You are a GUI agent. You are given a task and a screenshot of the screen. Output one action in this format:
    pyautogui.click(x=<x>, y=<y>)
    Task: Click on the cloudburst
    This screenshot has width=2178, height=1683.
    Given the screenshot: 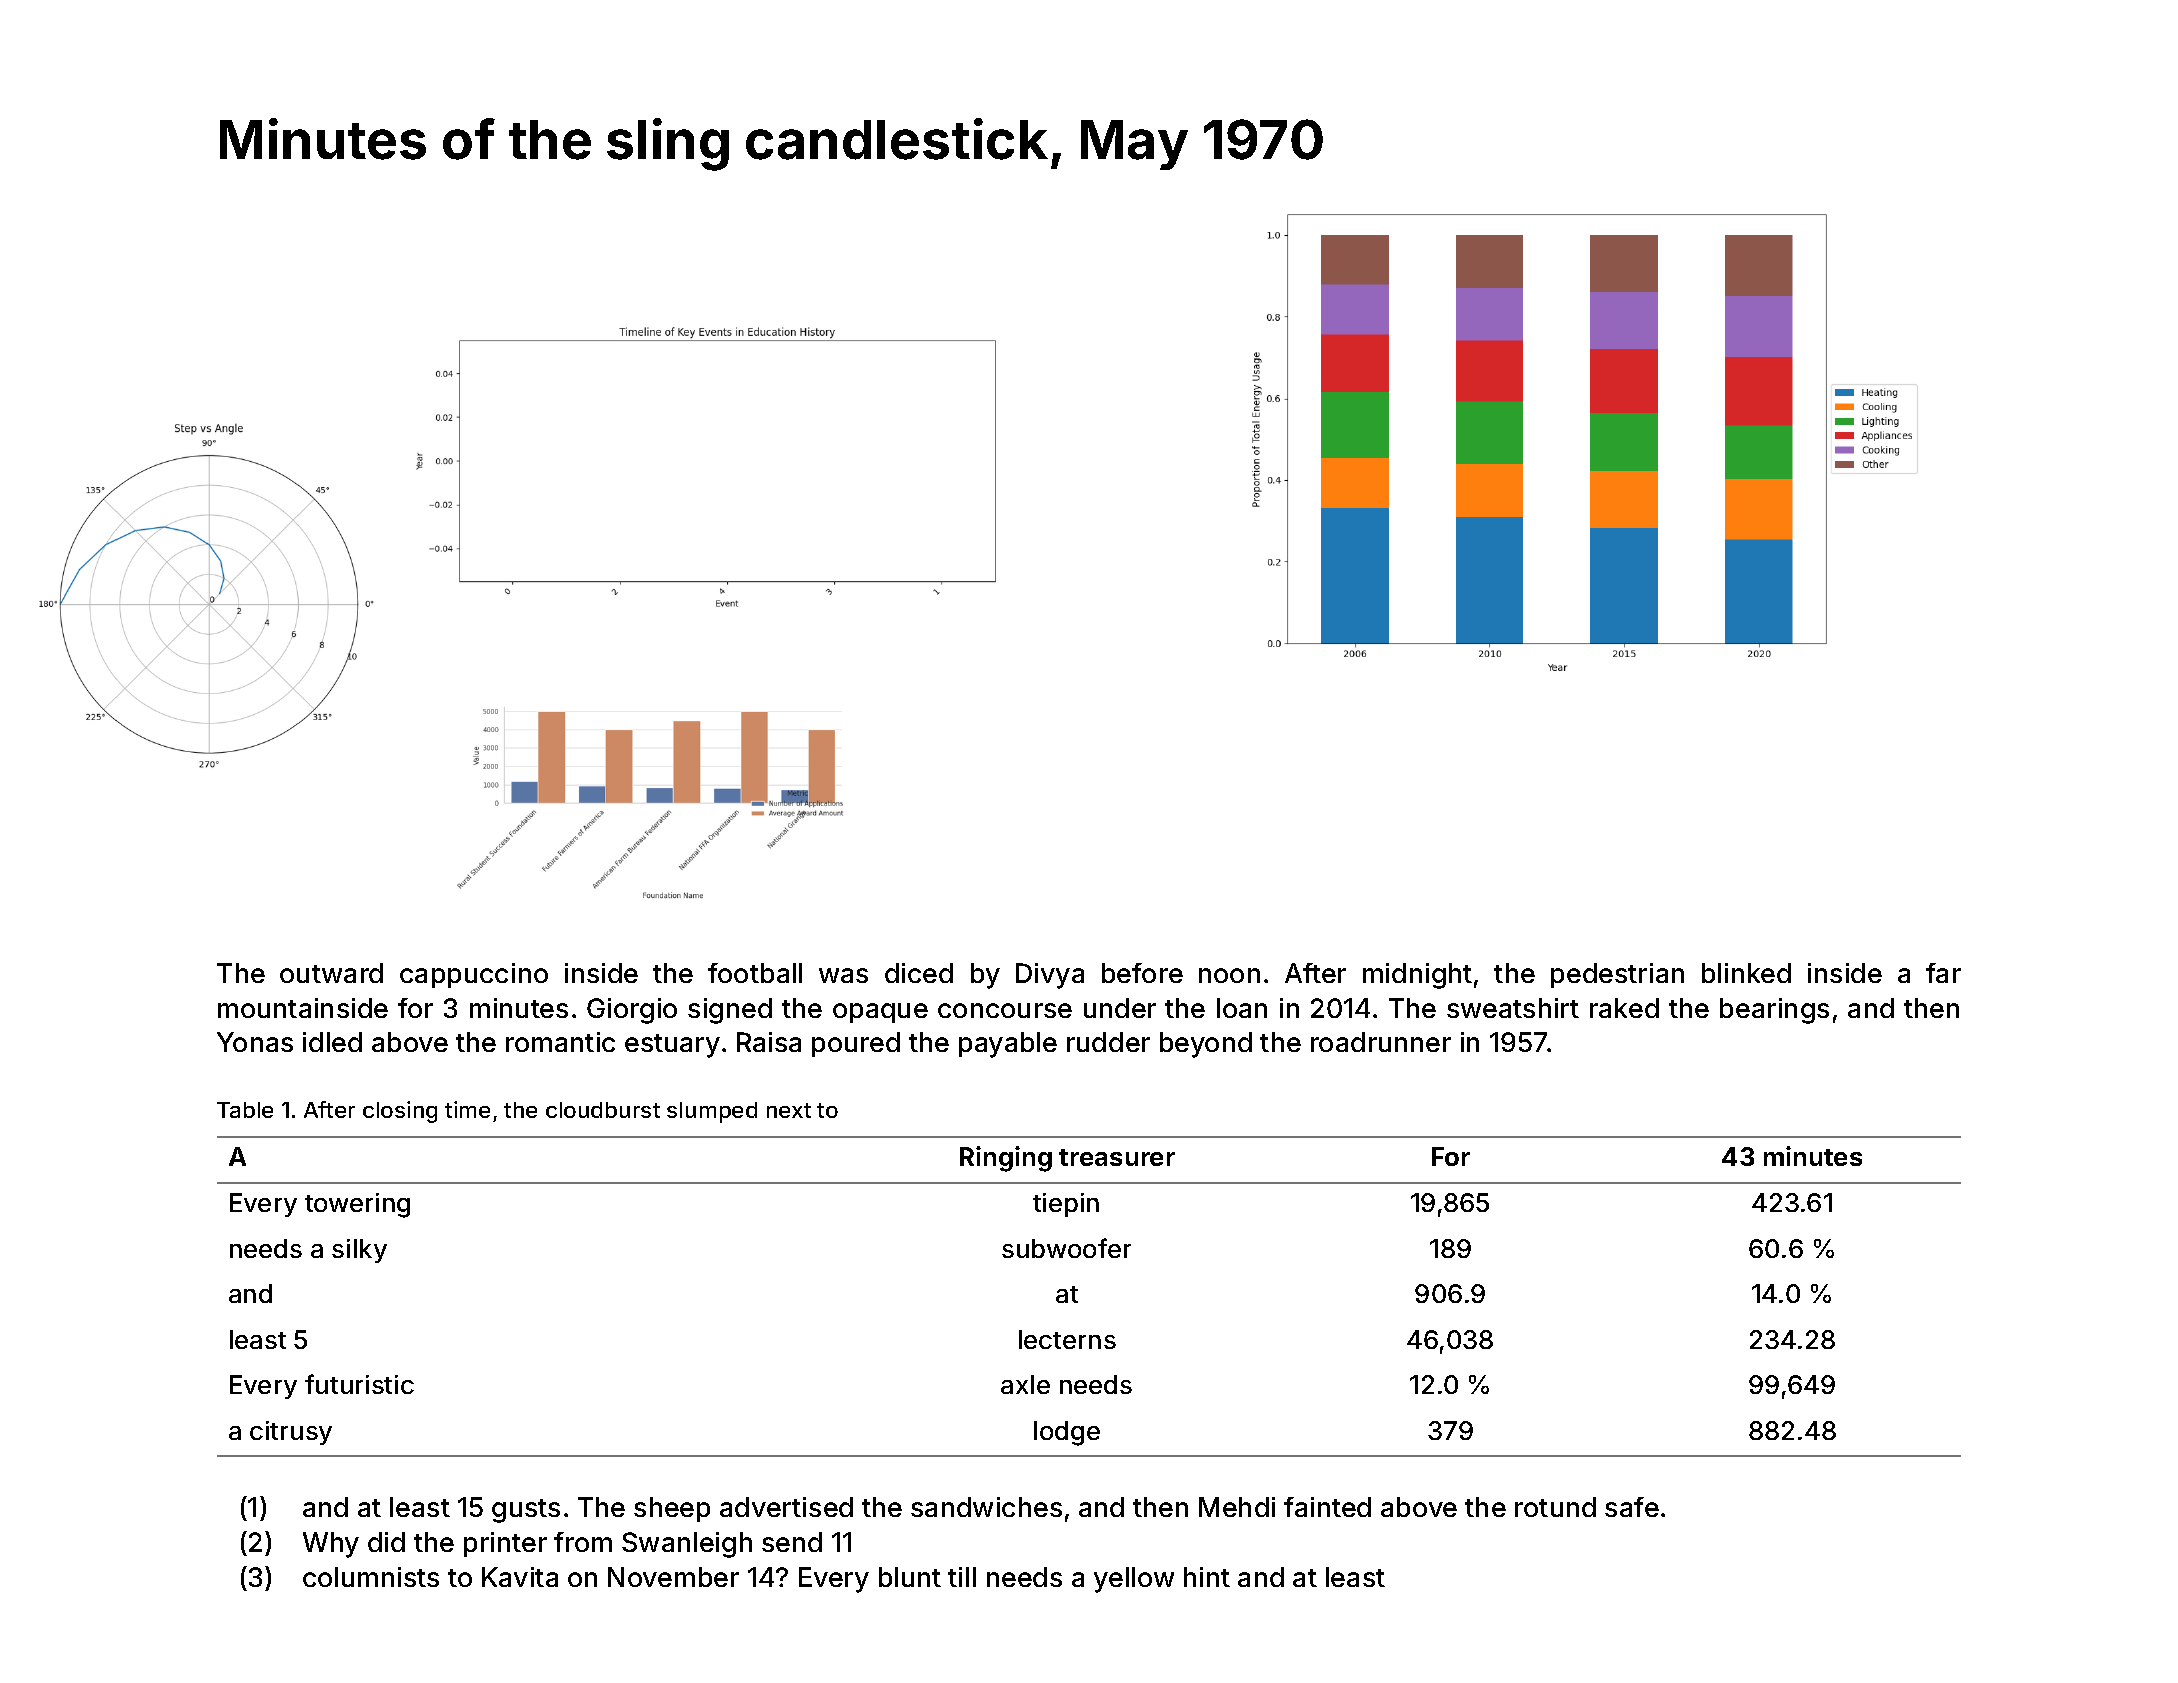 What is the action you would take?
    pyautogui.click(x=603, y=1110)
